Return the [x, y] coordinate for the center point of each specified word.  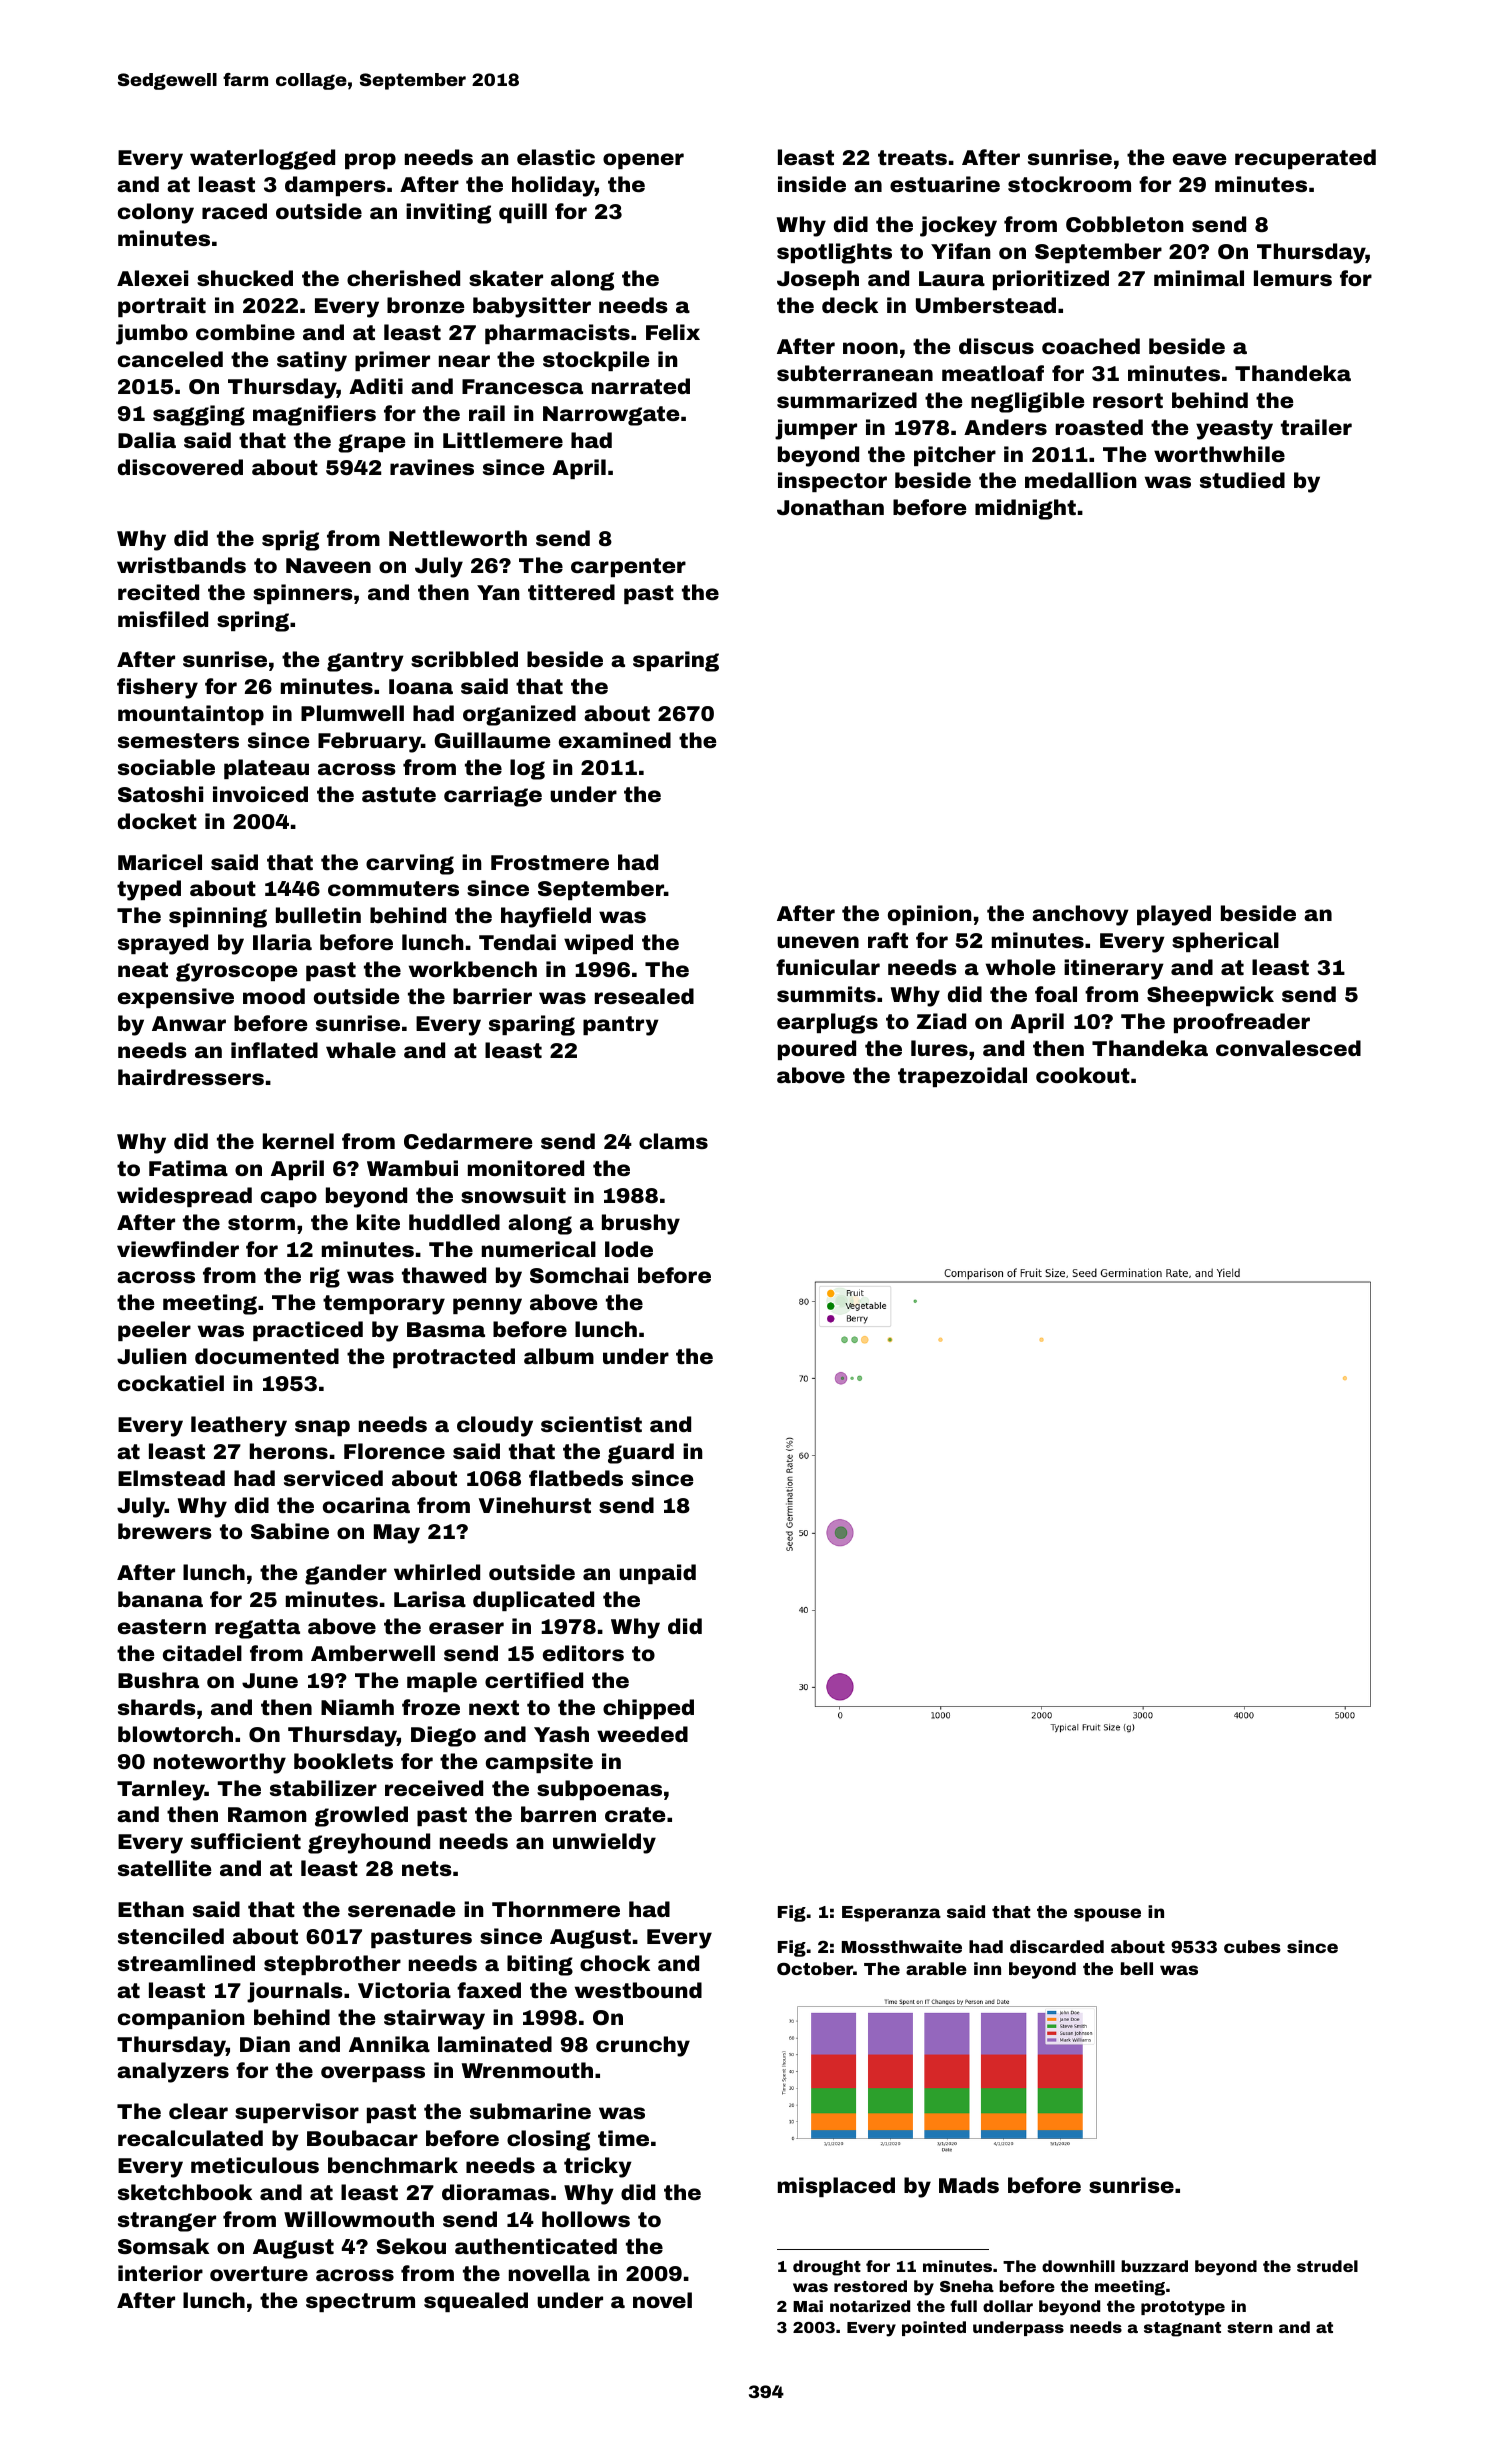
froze [431, 1707]
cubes [1252, 1946]
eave [1199, 159]
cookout [1083, 1075]
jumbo [152, 334]
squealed [476, 2302]
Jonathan [830, 507]
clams [673, 1141]
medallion [1081, 480]
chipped [648, 1709]
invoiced [260, 794]
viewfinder [178, 1249]
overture [259, 2273]
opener [643, 161]
